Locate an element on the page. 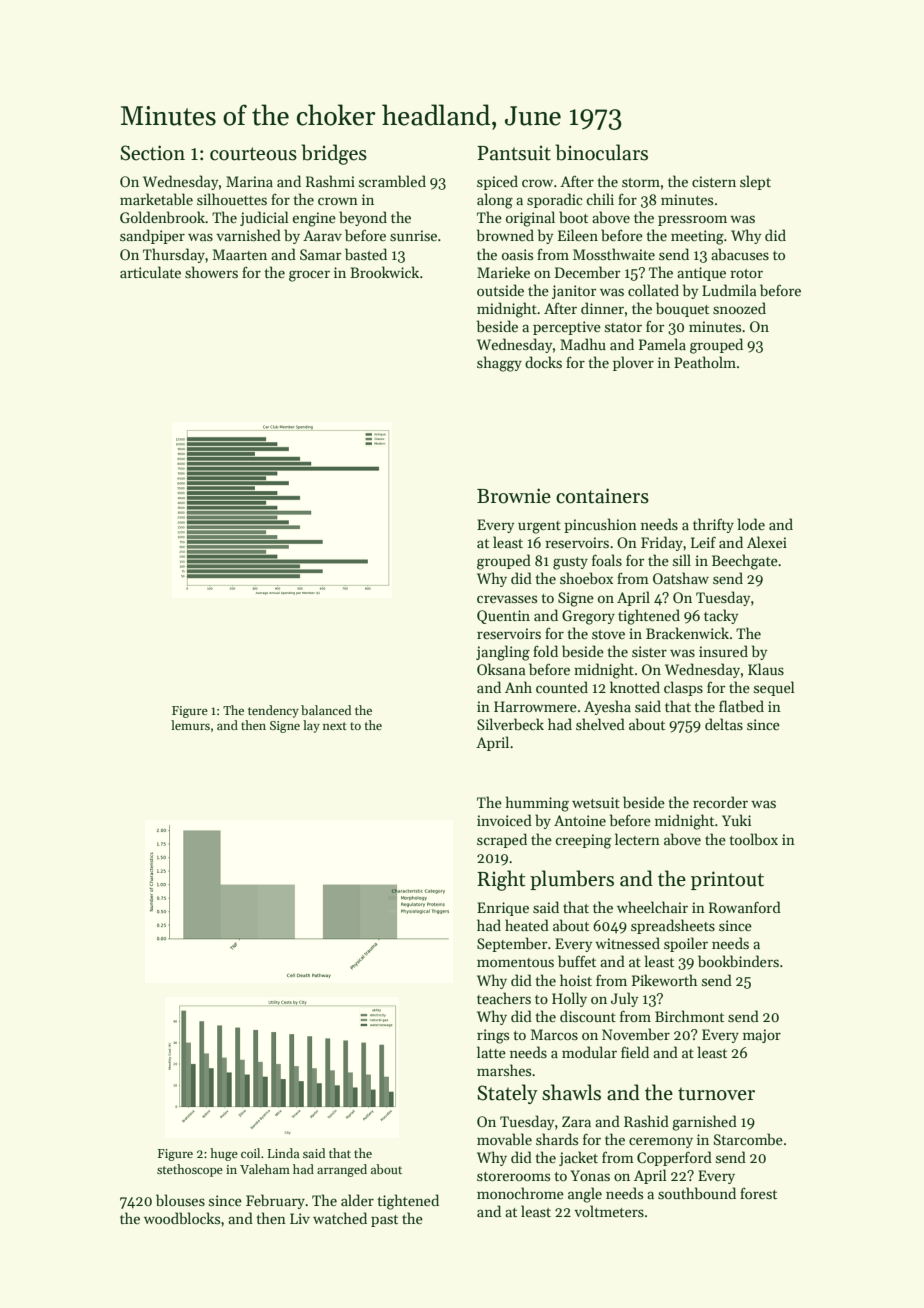  latte is located at coordinates (491, 1052).
